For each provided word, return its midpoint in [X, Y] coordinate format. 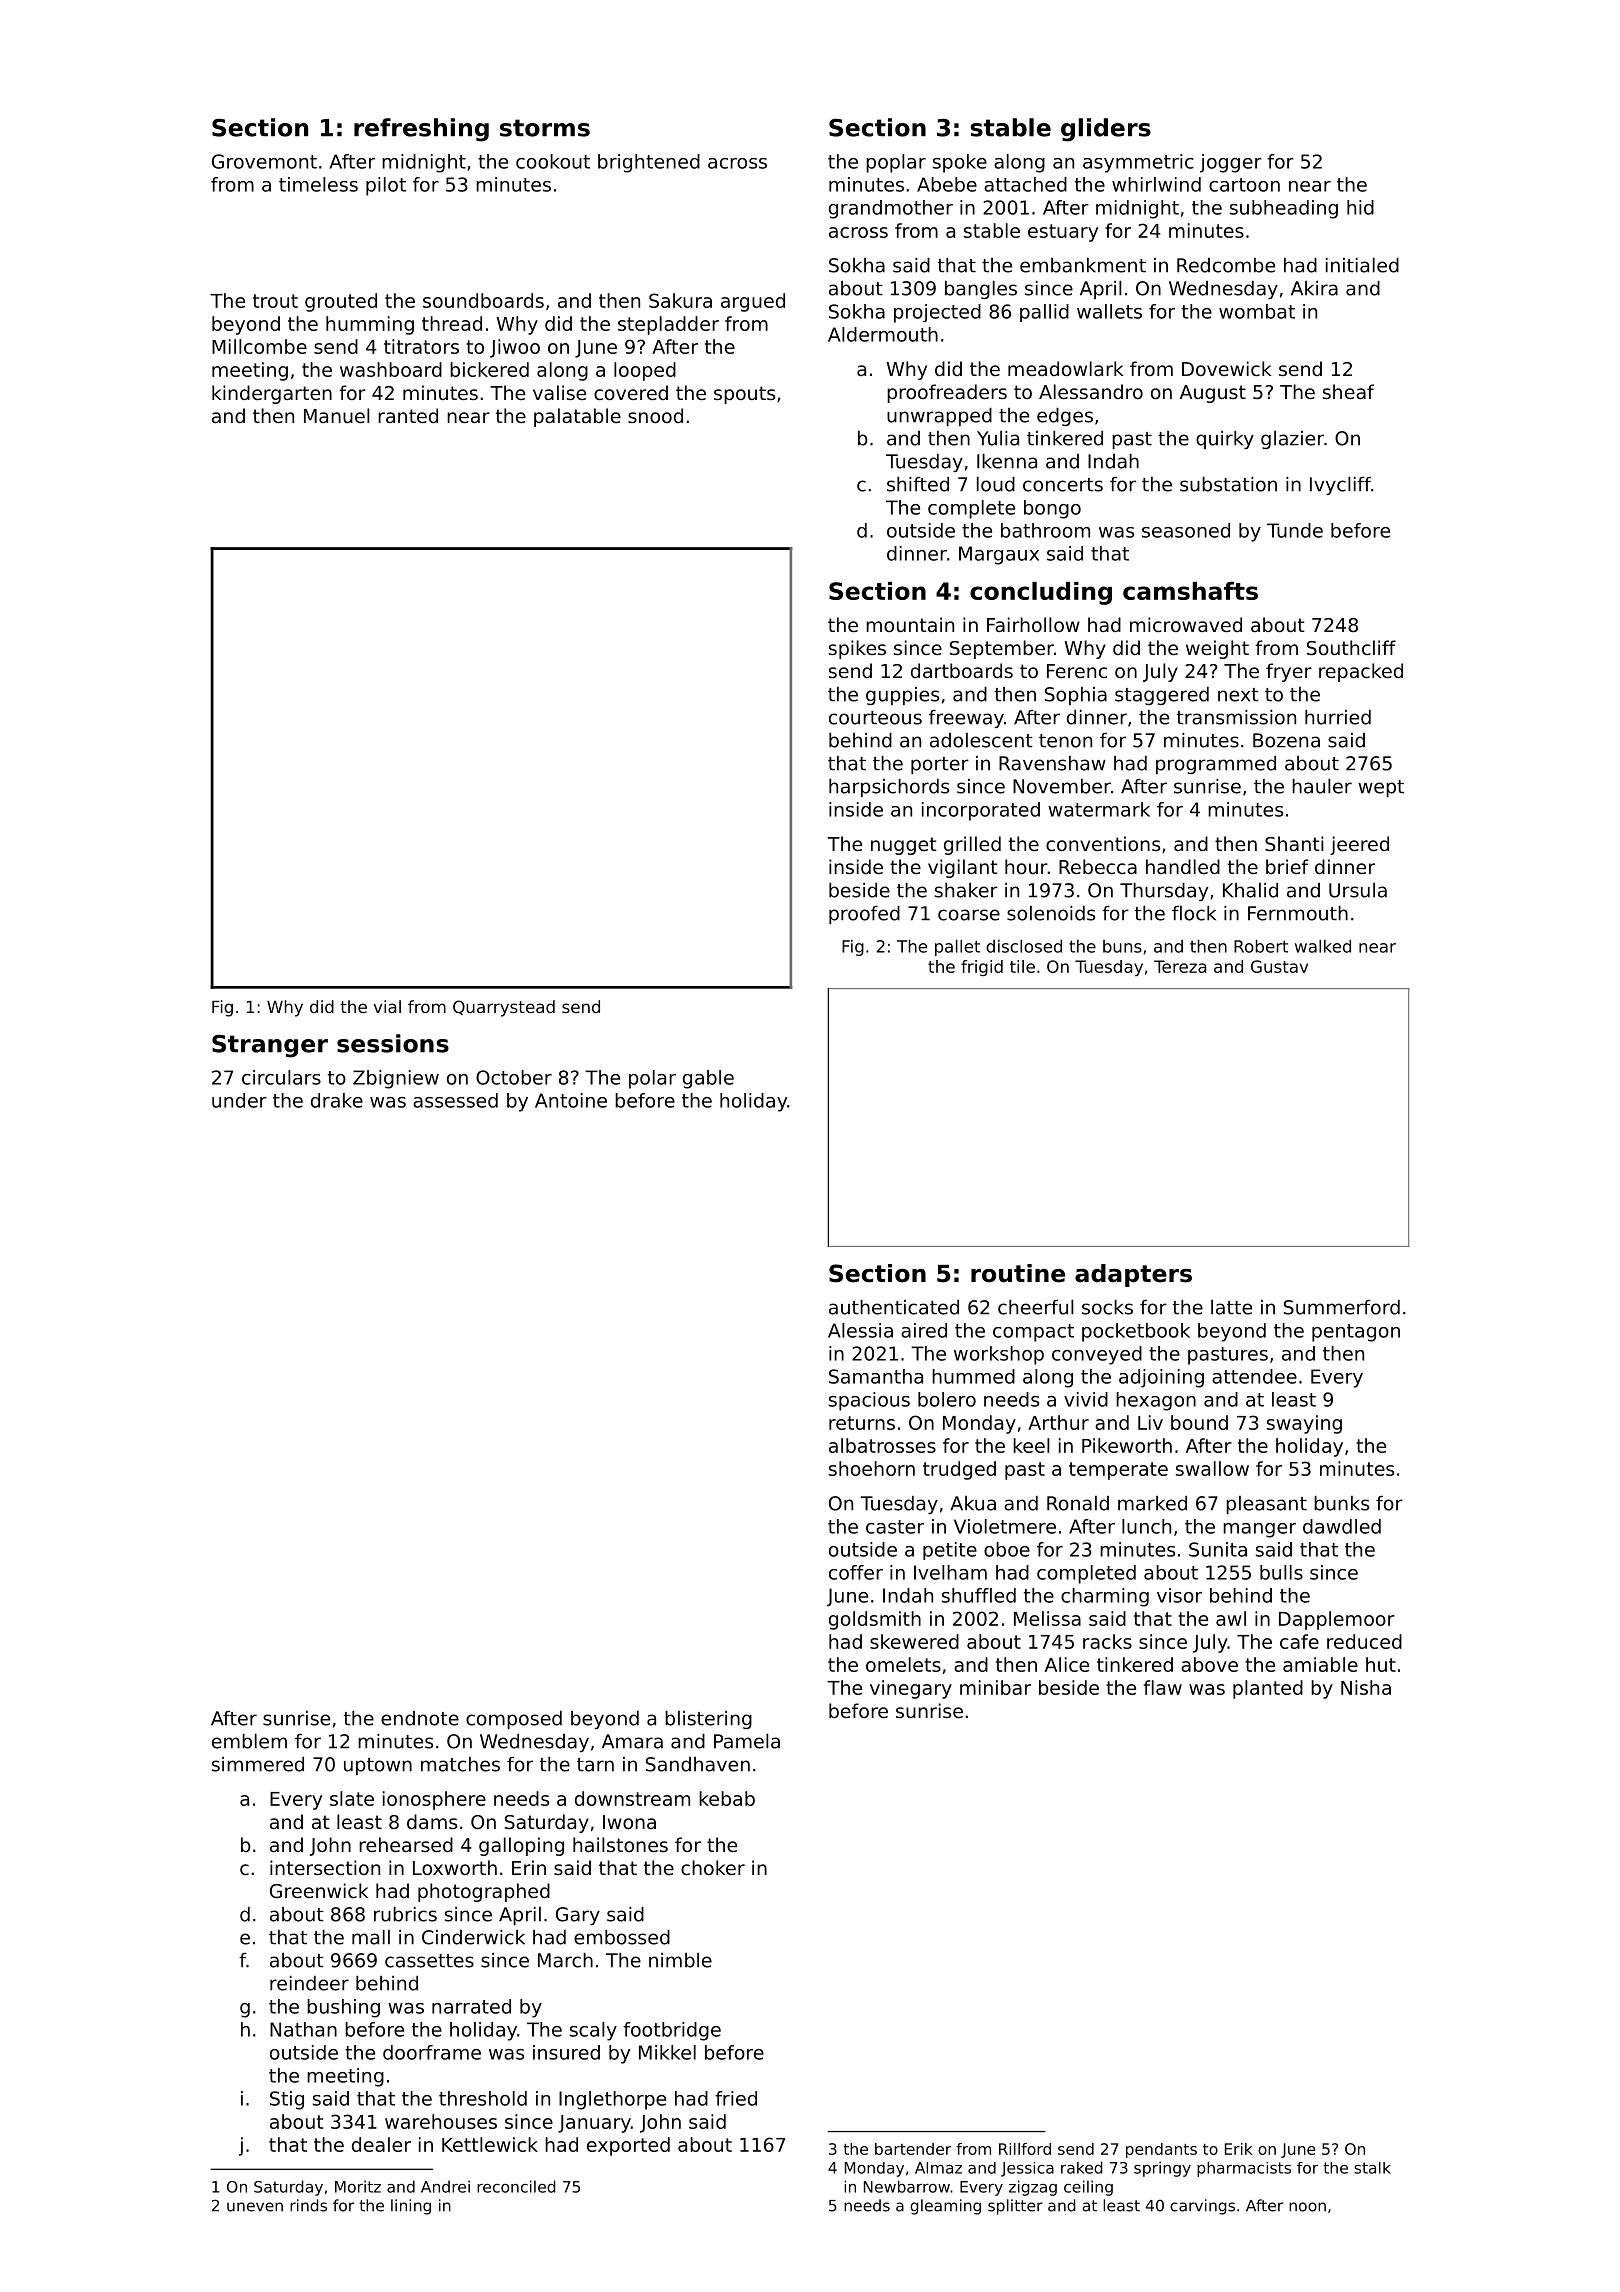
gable [708, 1079]
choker [713, 1867]
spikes [857, 649]
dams [432, 1821]
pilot [386, 186]
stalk [1372, 2168]
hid [1360, 207]
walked [1323, 946]
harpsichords [889, 788]
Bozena [1286, 740]
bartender [913, 2149]
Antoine [571, 1100]
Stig [287, 2100]
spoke [960, 163]
